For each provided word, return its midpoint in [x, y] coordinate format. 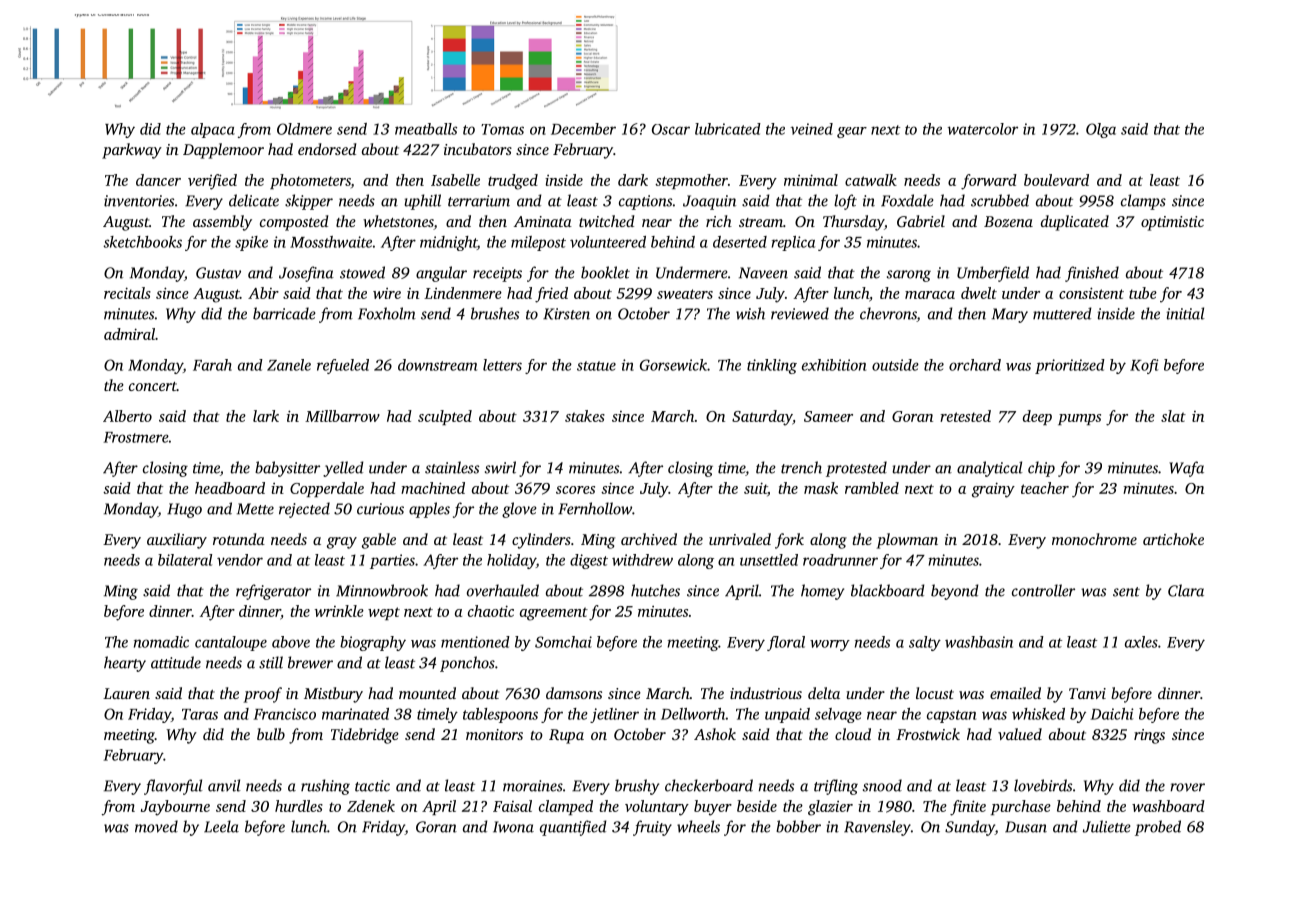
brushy [637, 787]
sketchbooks [142, 242]
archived [649, 539]
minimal [811, 180]
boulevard [1056, 180]
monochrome [1094, 539]
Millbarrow [342, 416]
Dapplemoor [223, 151]
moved [156, 826]
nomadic [161, 642]
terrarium [479, 201]
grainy [993, 490]
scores [575, 490]
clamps [1143, 202]
